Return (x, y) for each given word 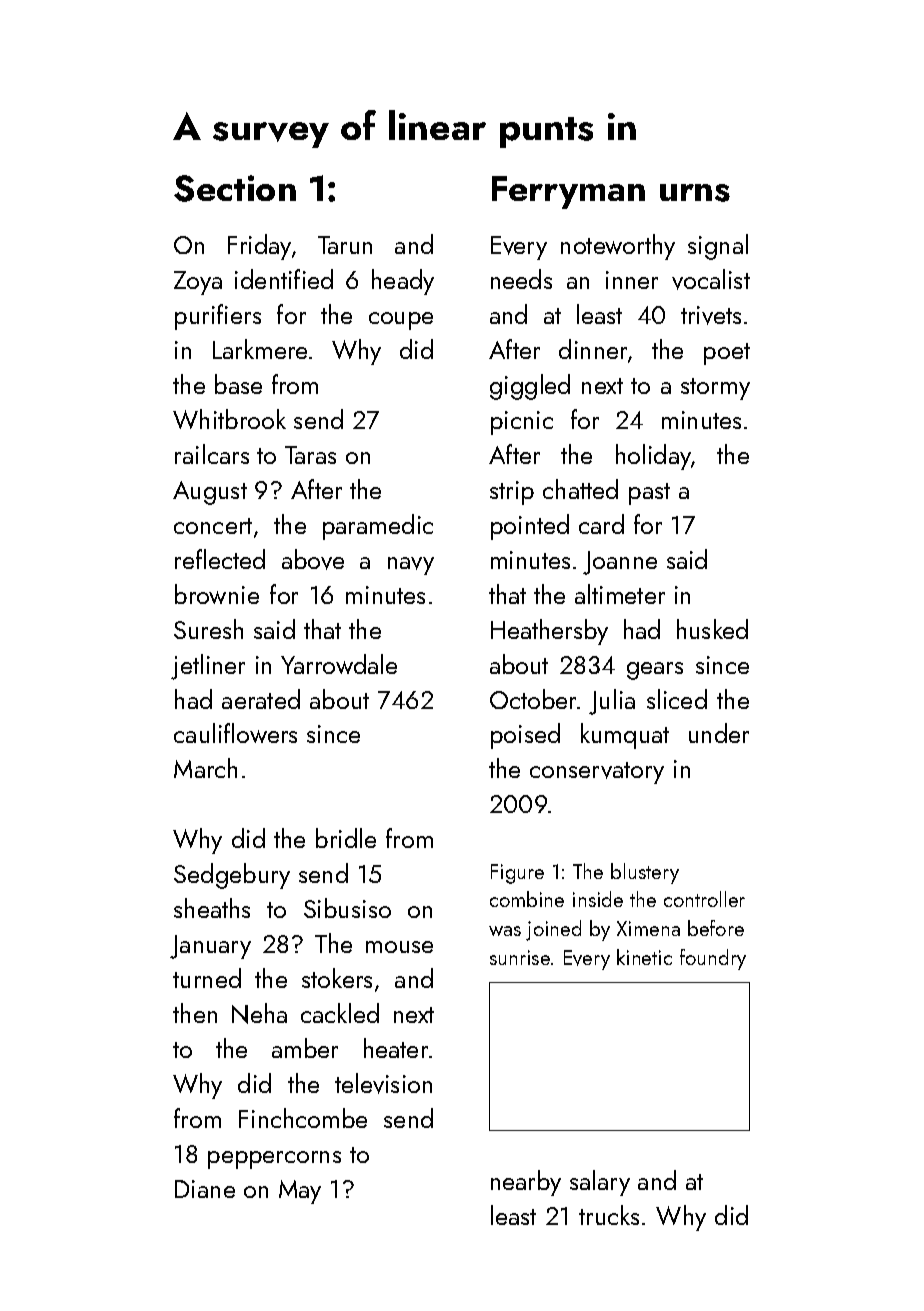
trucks (609, 1215)
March (205, 768)
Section (235, 188)
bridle (346, 838)
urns (695, 193)
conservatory (597, 773)
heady (403, 282)
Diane (205, 1189)
